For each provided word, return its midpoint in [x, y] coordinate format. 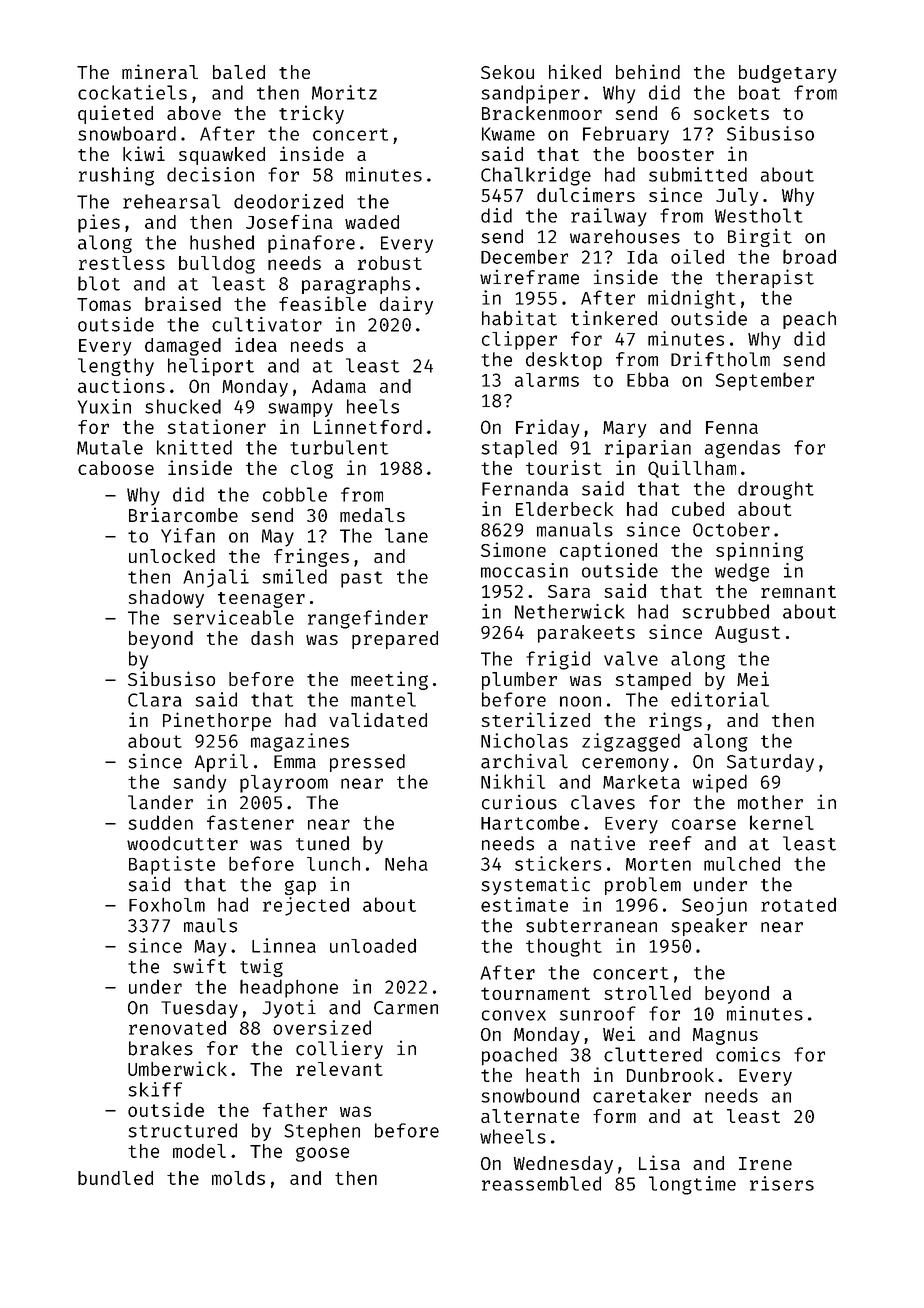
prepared [395, 640]
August [747, 634]
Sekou [507, 72]
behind [648, 71]
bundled [115, 1178]
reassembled [541, 1183]
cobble [295, 494]
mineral [160, 71]
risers [782, 1183]
